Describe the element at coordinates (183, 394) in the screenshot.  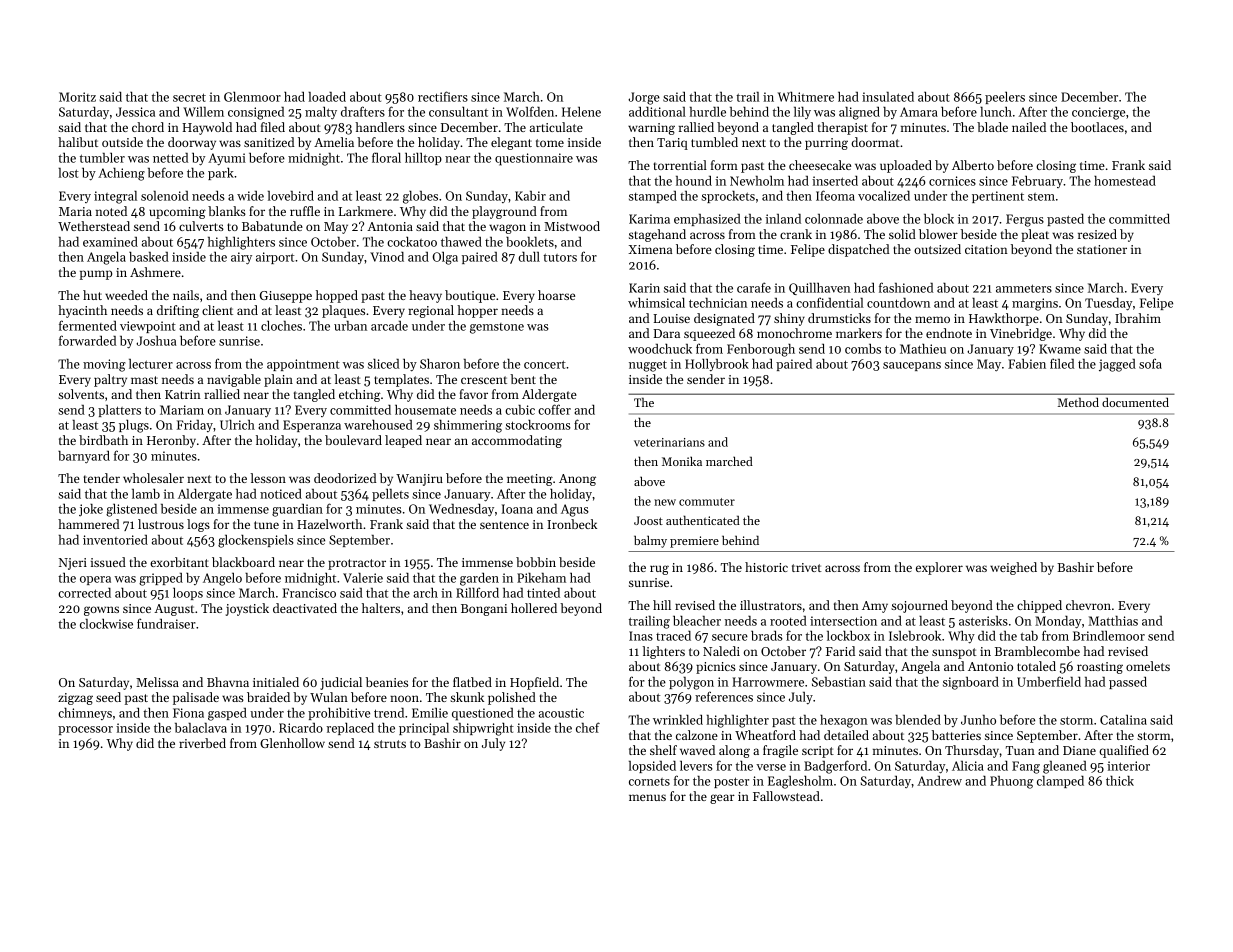
I see `Katrin` at that location.
